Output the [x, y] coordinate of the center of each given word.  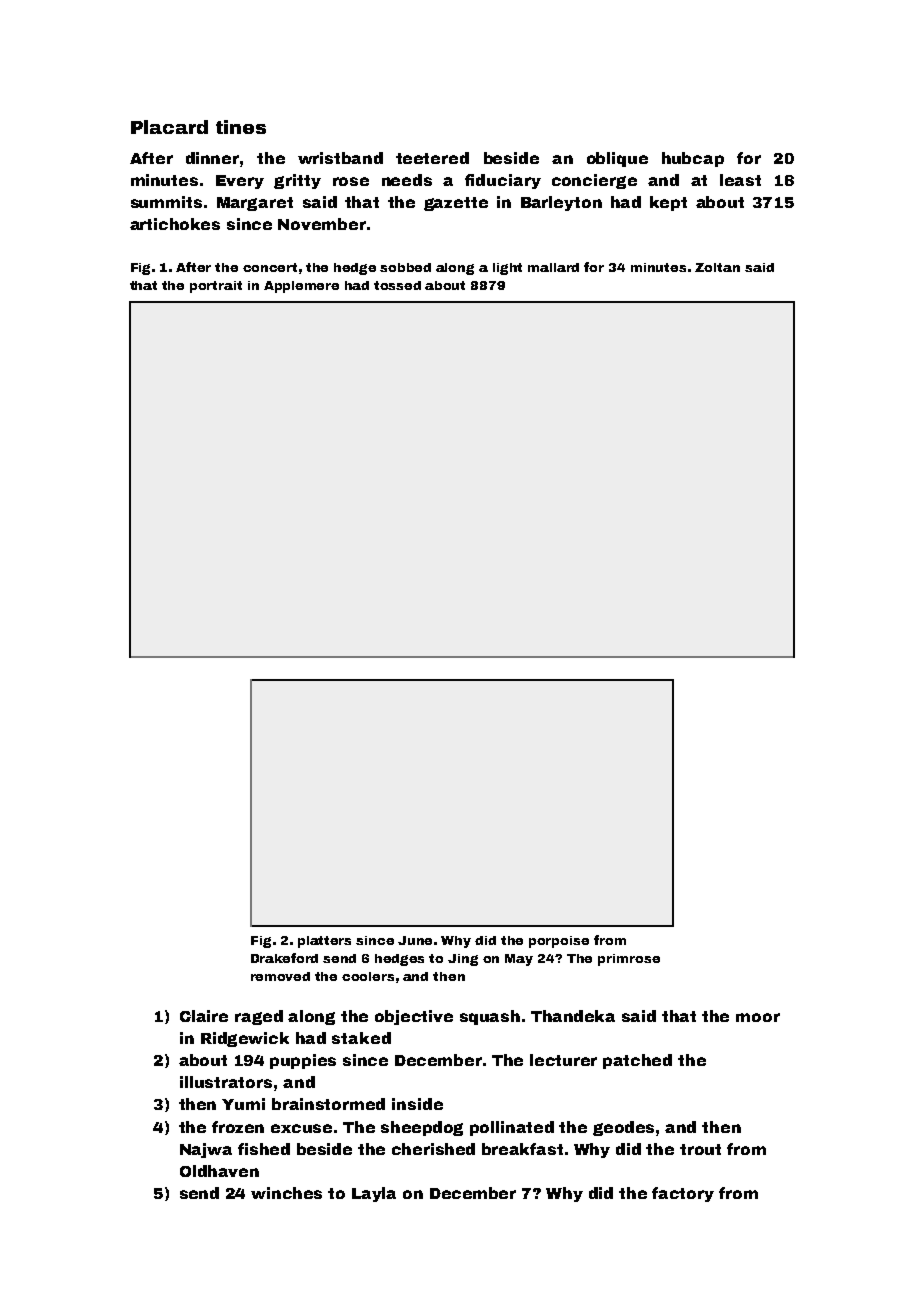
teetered [432, 158]
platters [324, 942]
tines [241, 127]
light [507, 269]
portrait [216, 287]
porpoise [559, 942]
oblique [617, 159]
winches [286, 1193]
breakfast [522, 1149]
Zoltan [717, 267]
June [415, 940]
